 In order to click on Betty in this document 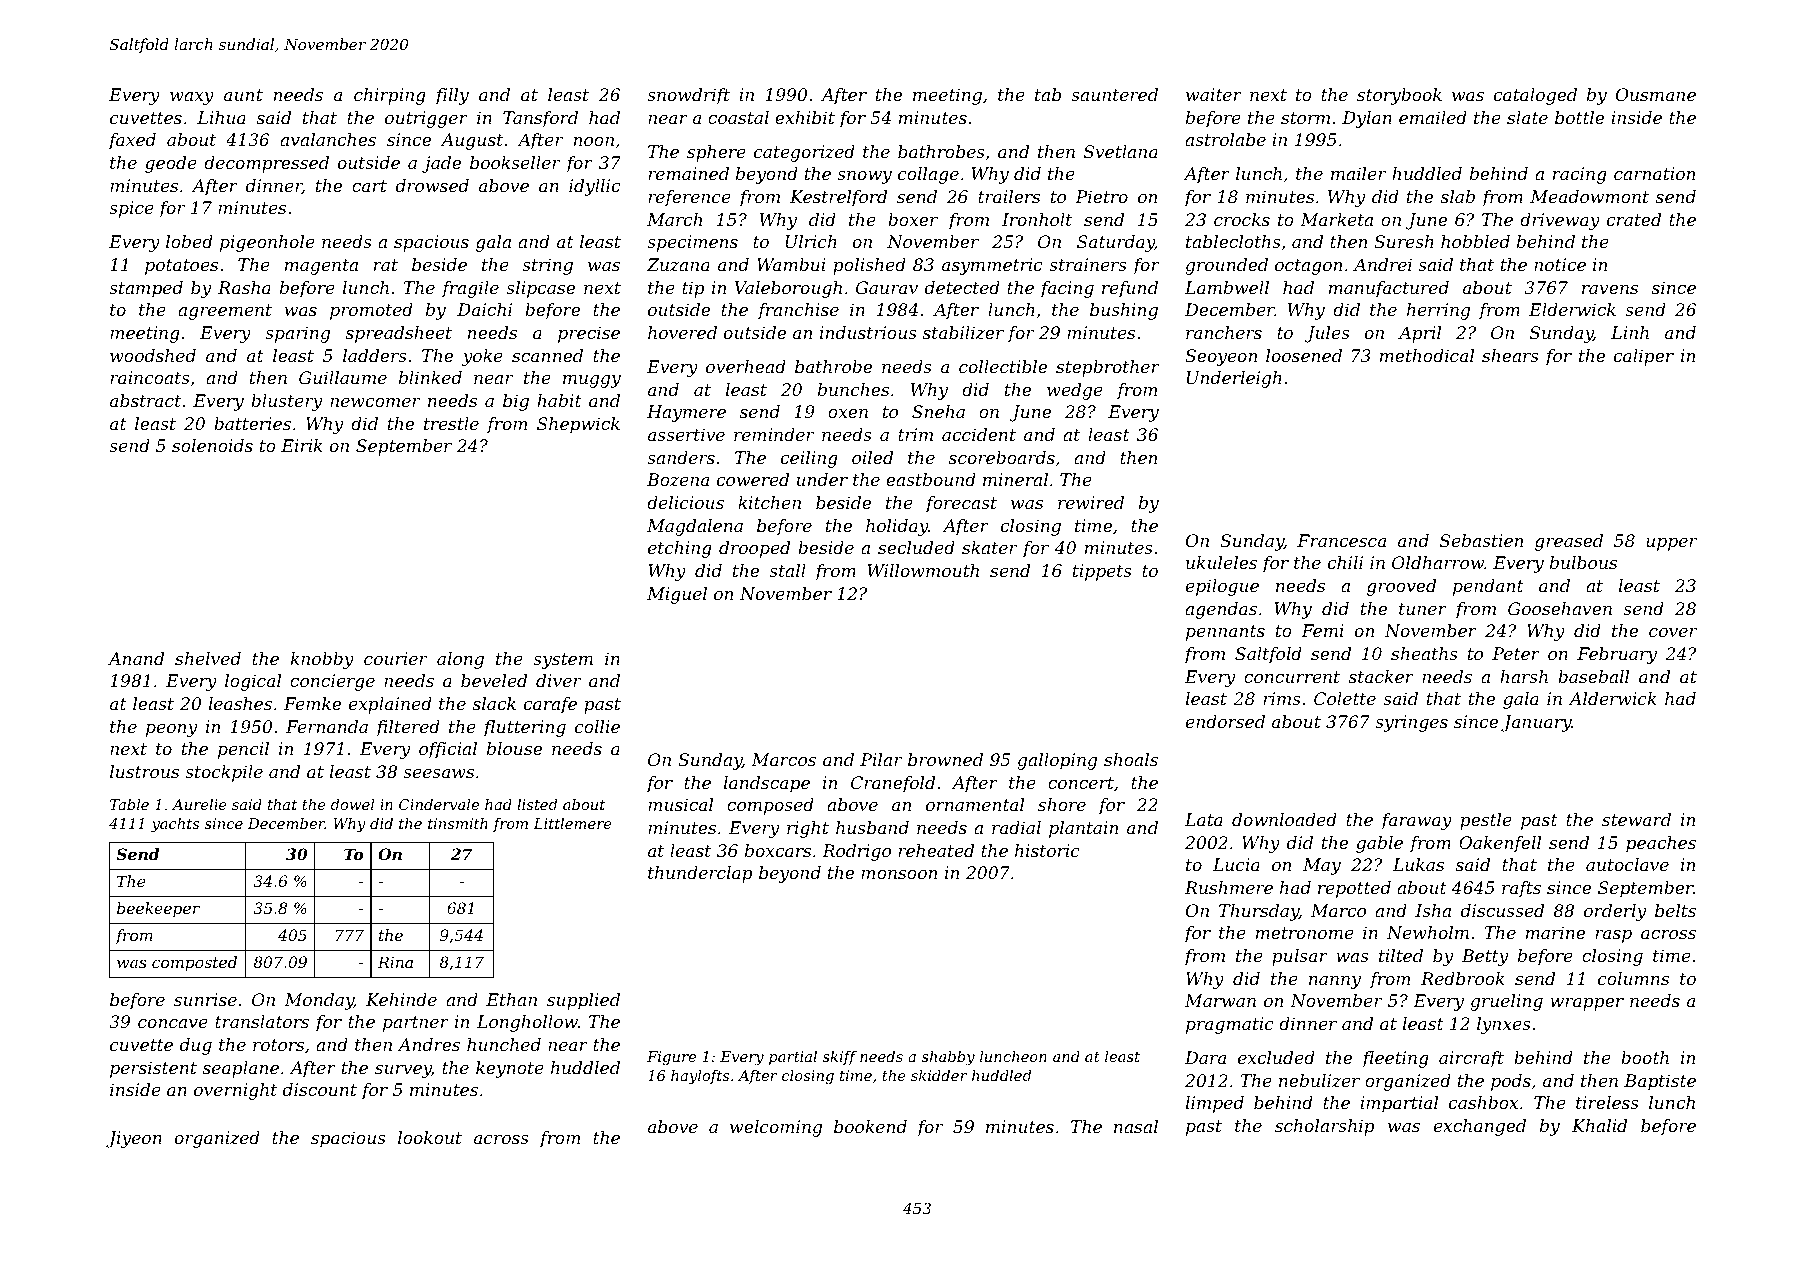, I will do `click(1485, 957)`.
